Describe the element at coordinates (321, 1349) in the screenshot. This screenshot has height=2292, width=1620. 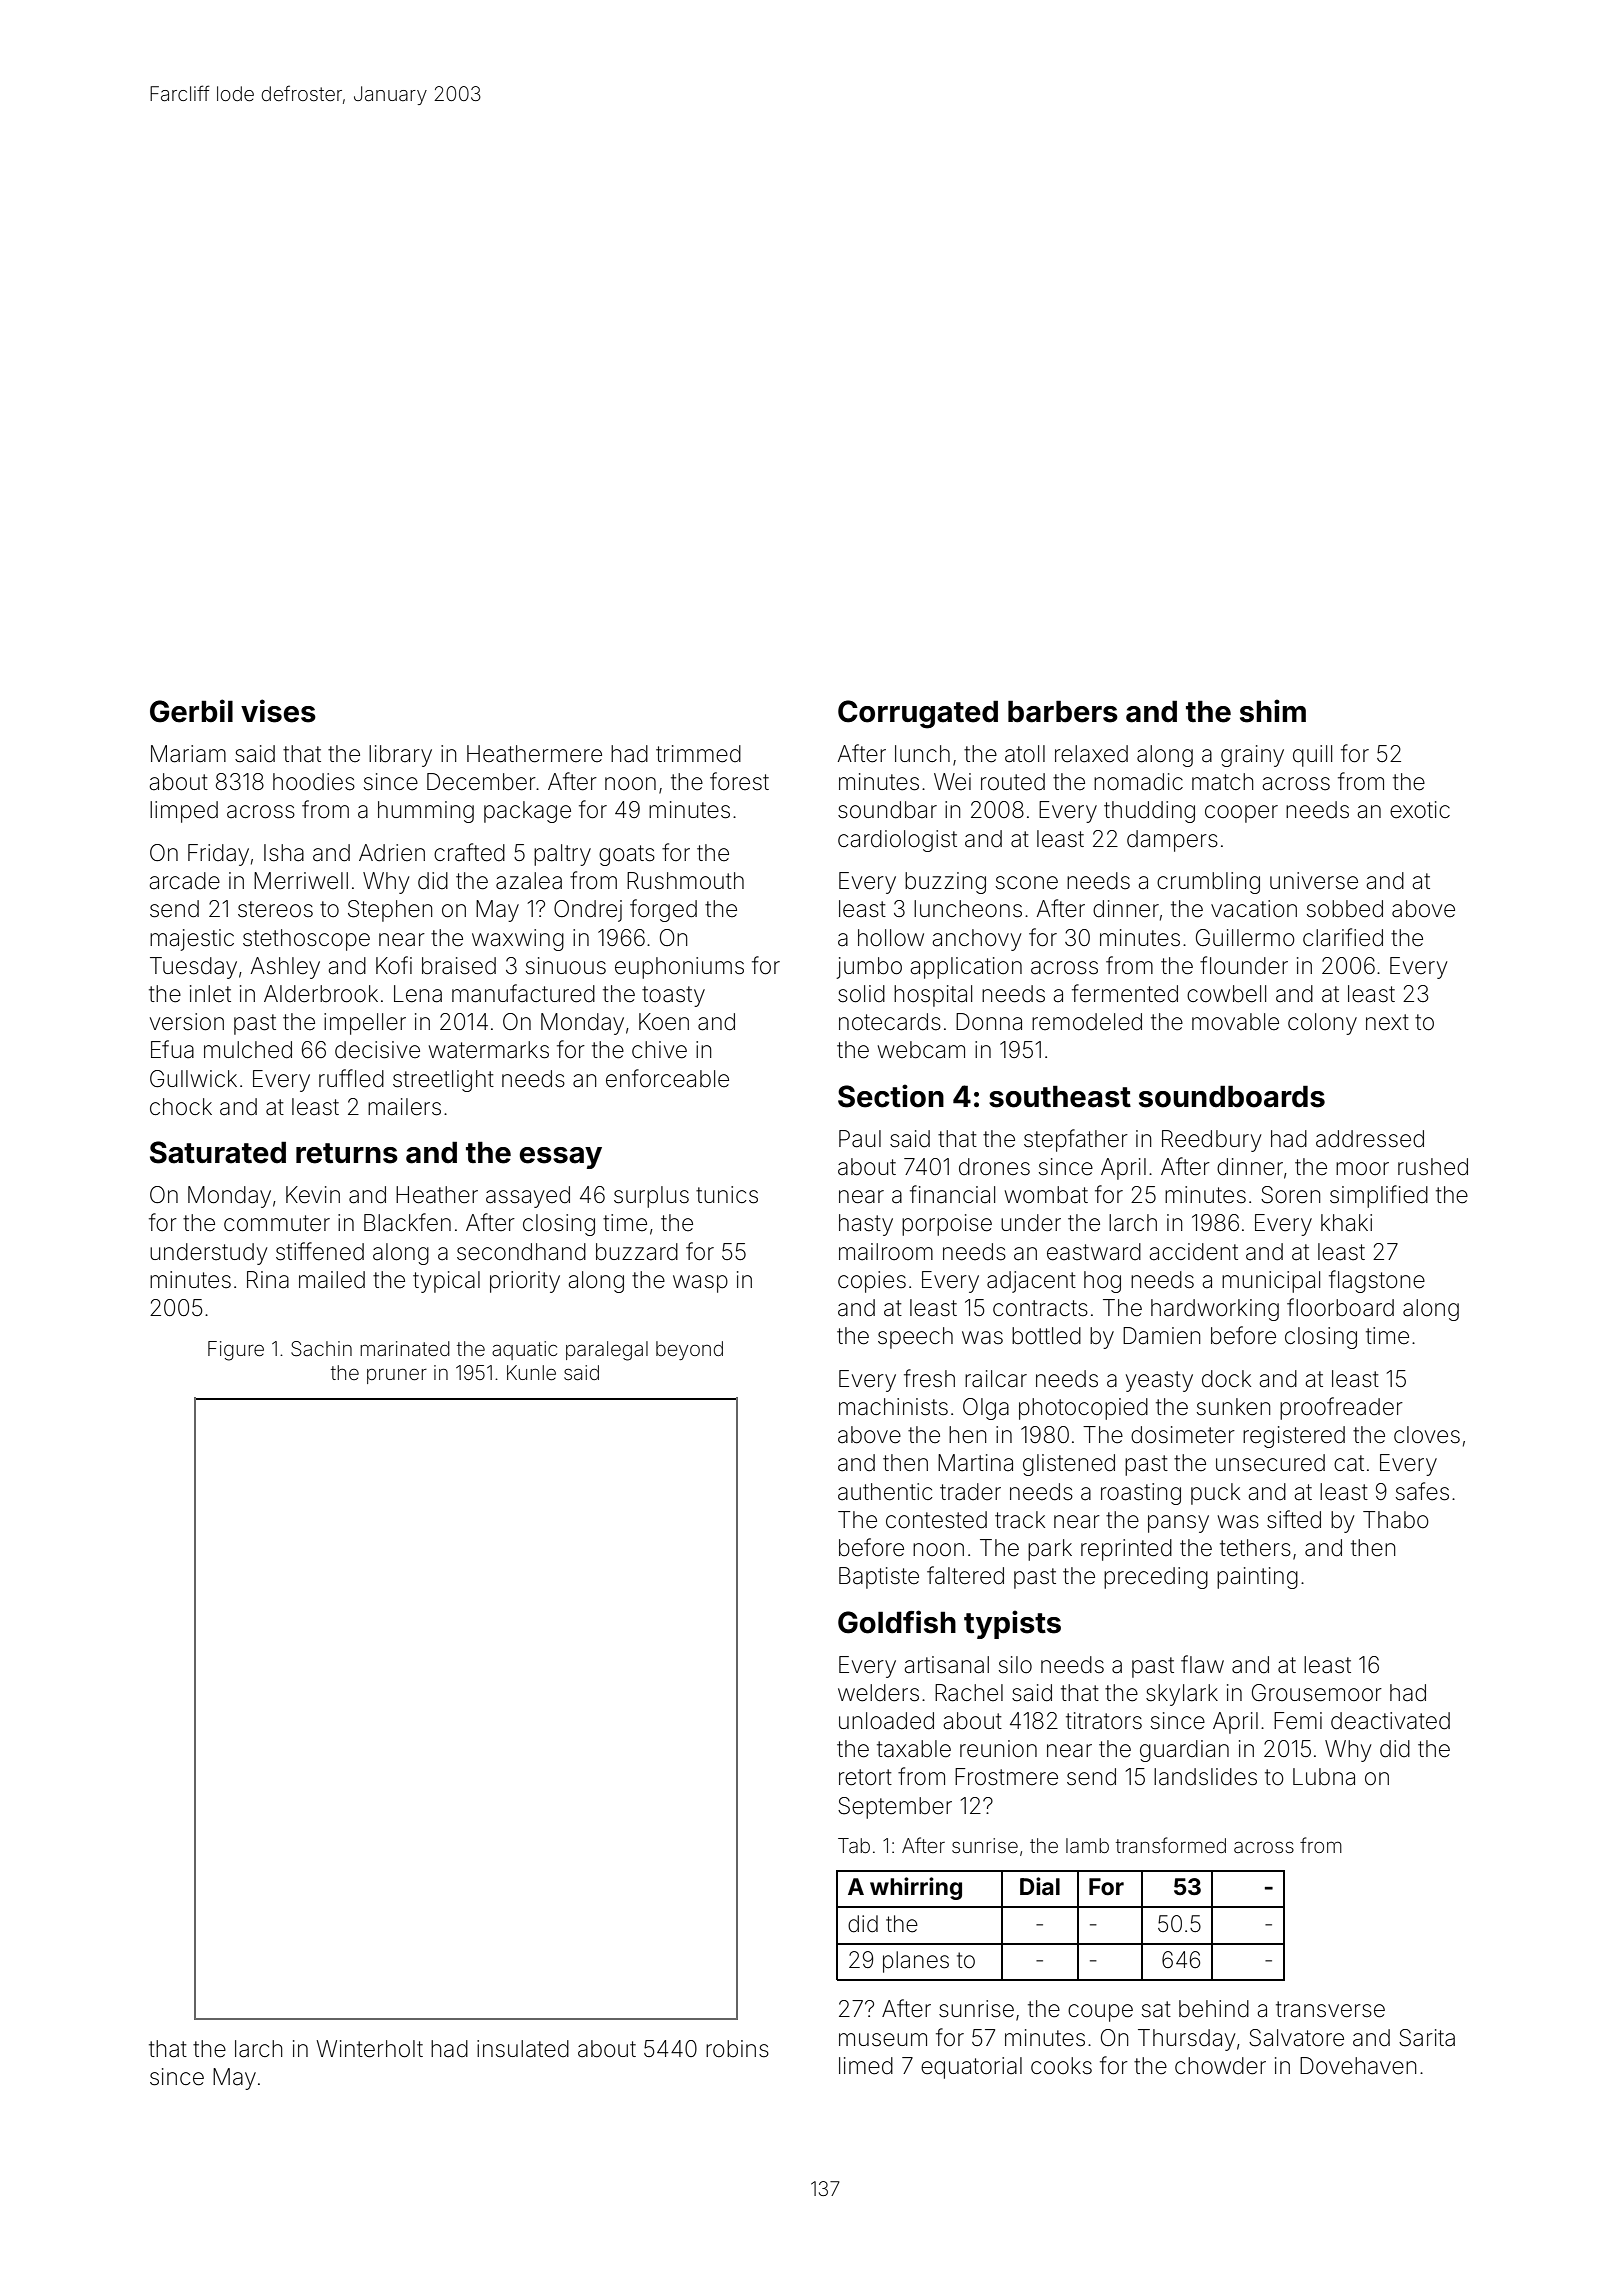
I see `Sachin` at that location.
